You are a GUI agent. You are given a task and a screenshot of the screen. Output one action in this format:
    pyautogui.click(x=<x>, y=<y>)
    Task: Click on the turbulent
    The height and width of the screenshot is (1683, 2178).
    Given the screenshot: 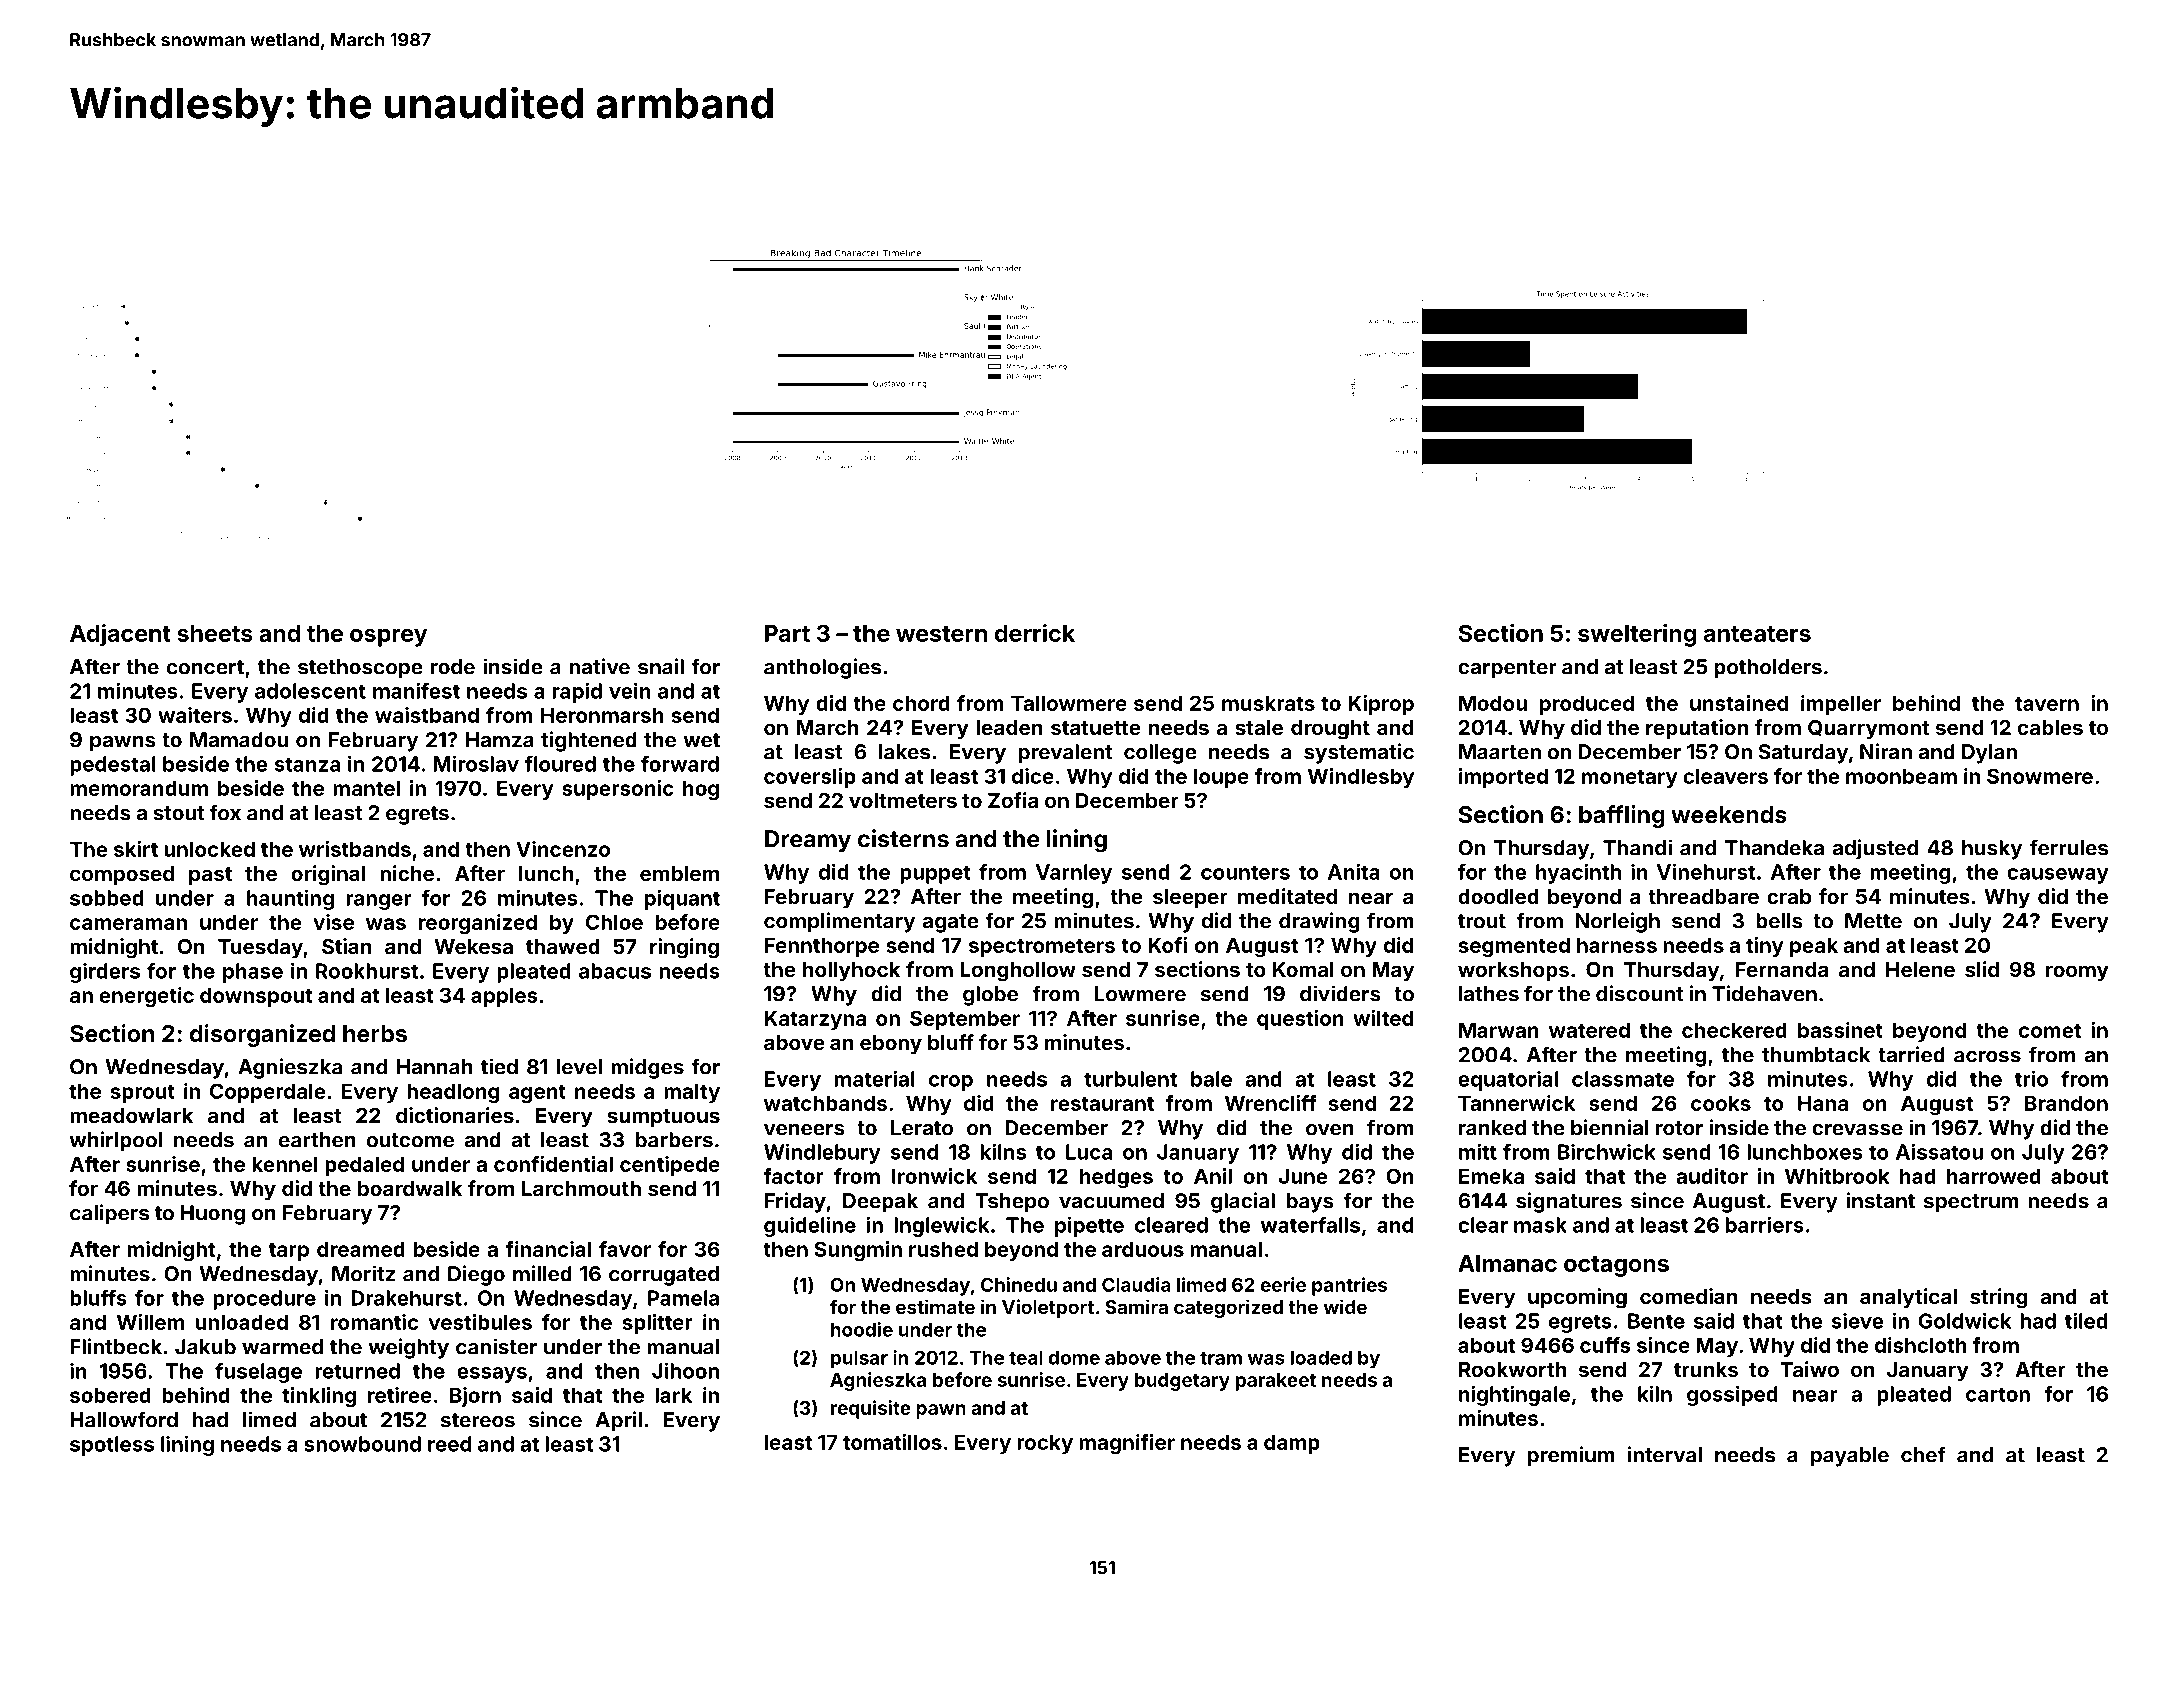 What is the action you would take?
    pyautogui.click(x=1130, y=1079)
